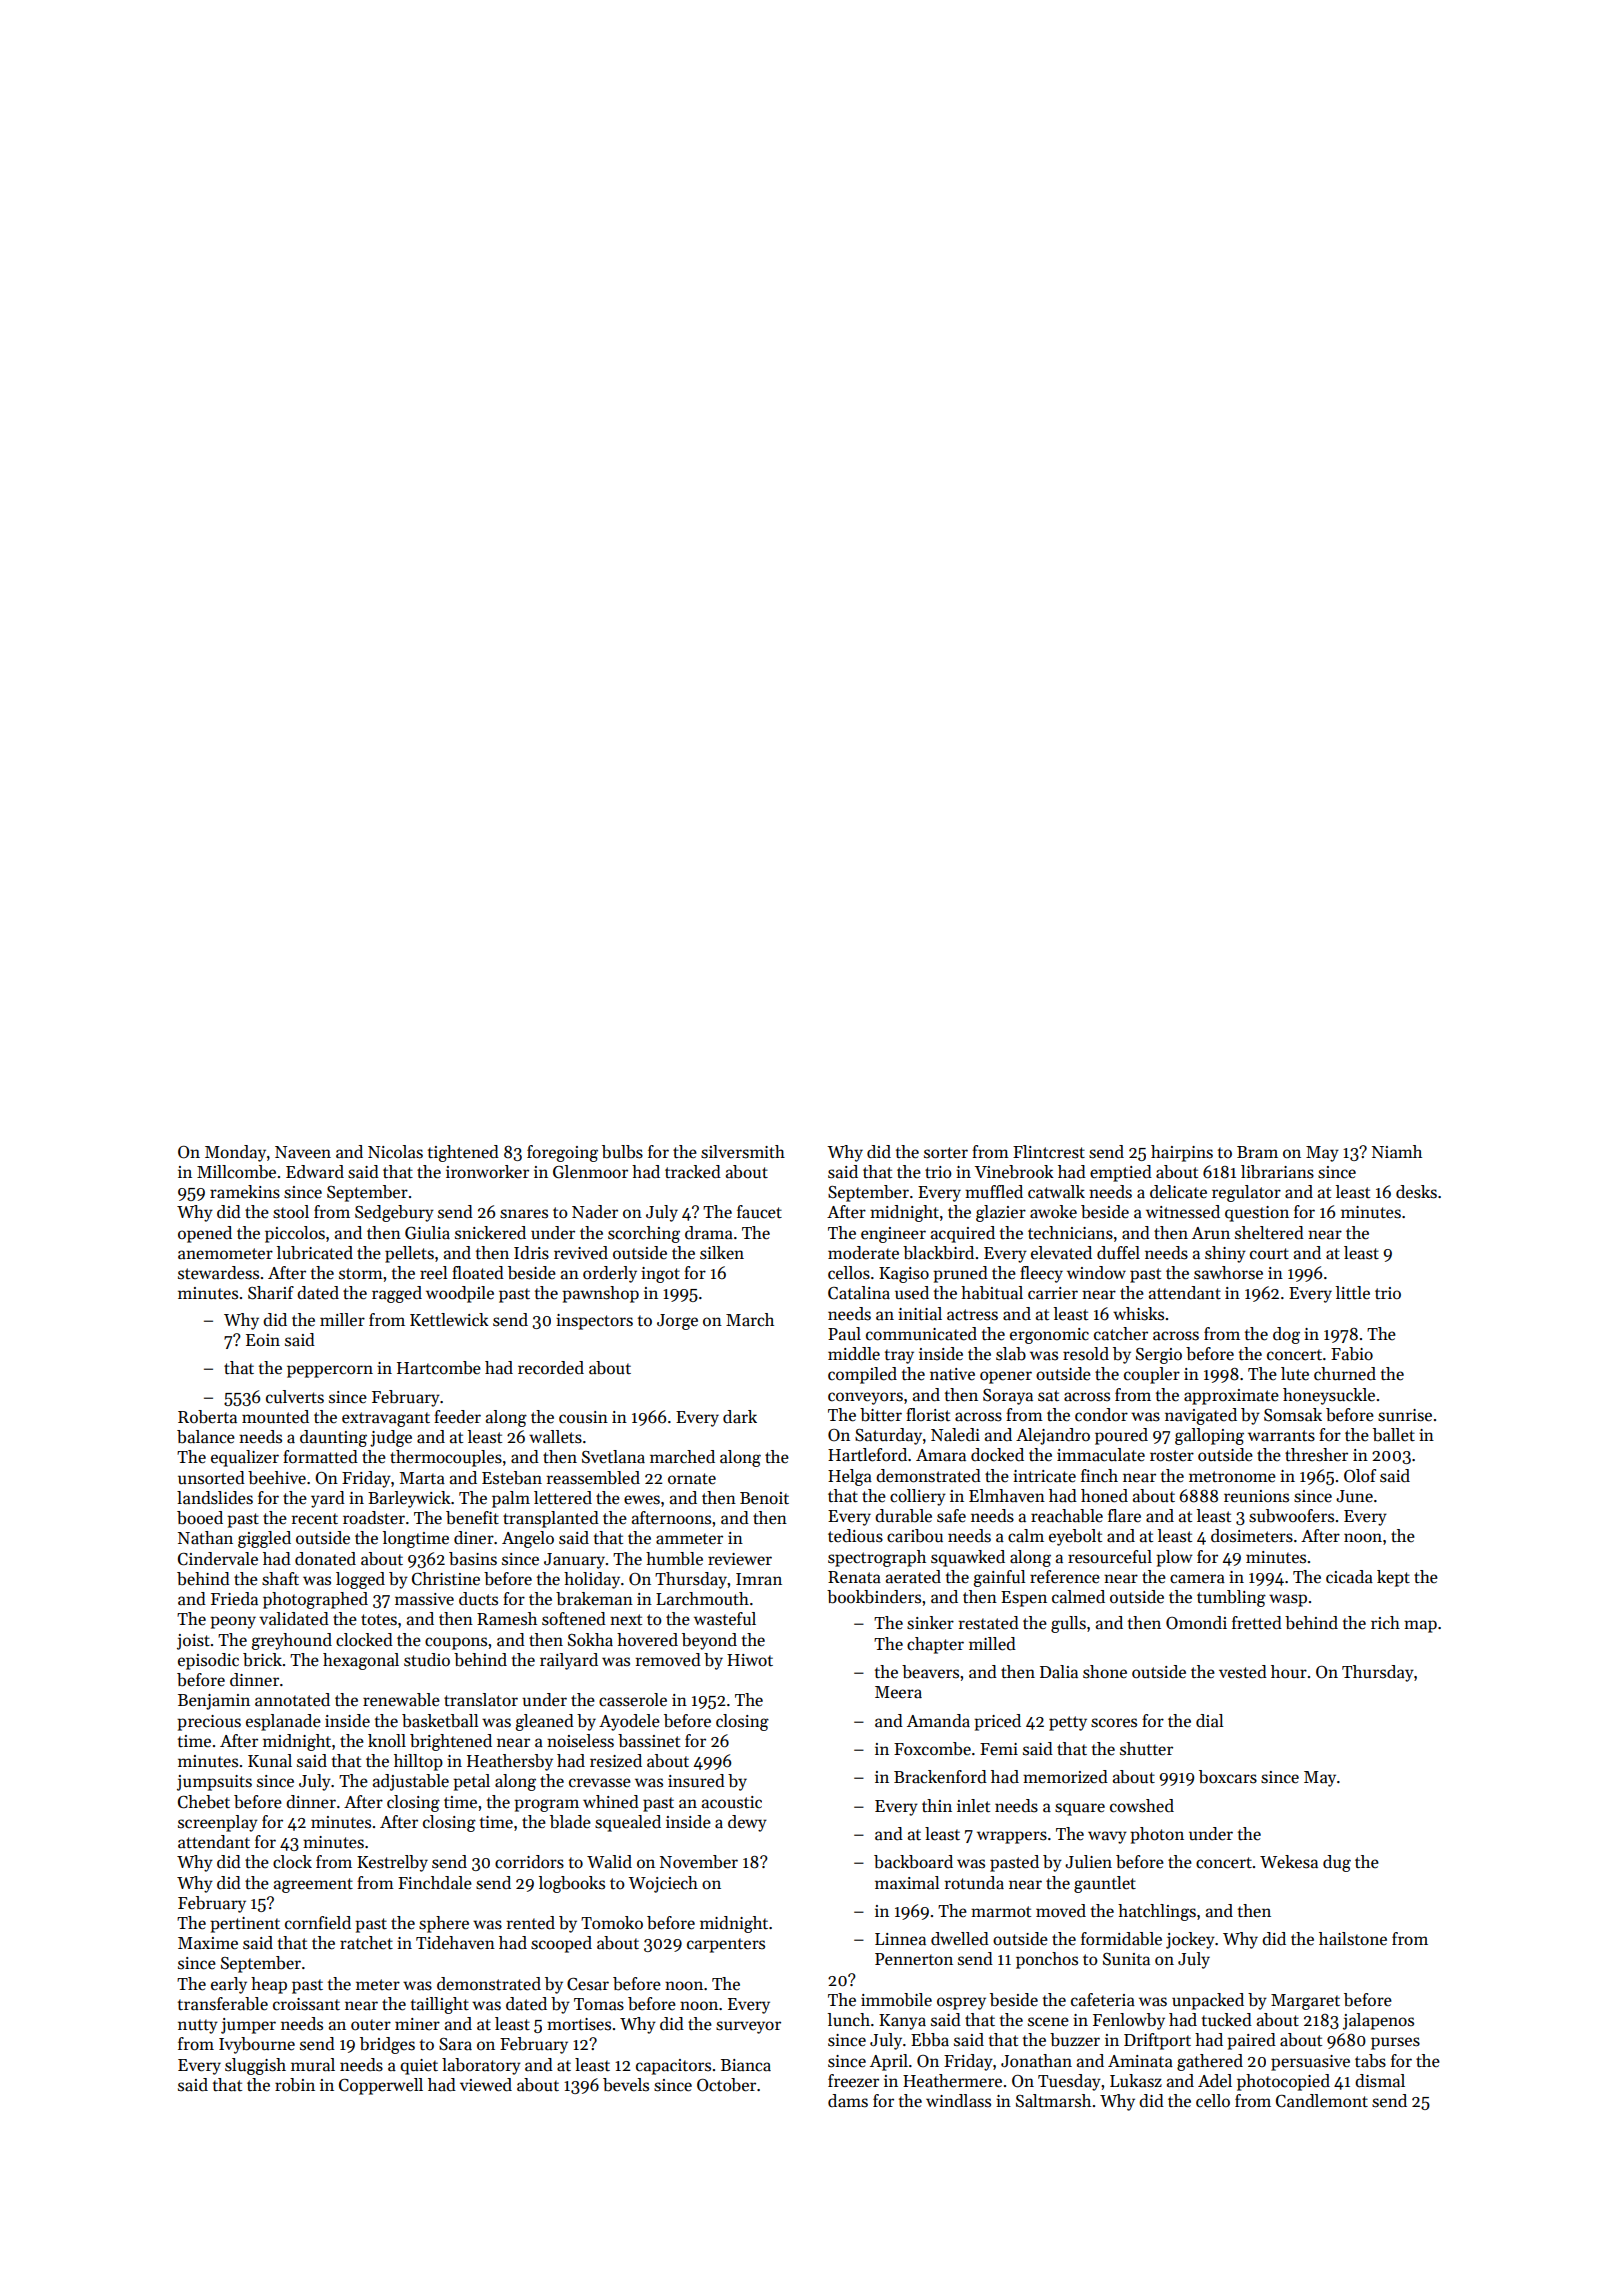 This screenshot has width=1620, height=2292. I want to click on Copperwell, so click(381, 2086).
